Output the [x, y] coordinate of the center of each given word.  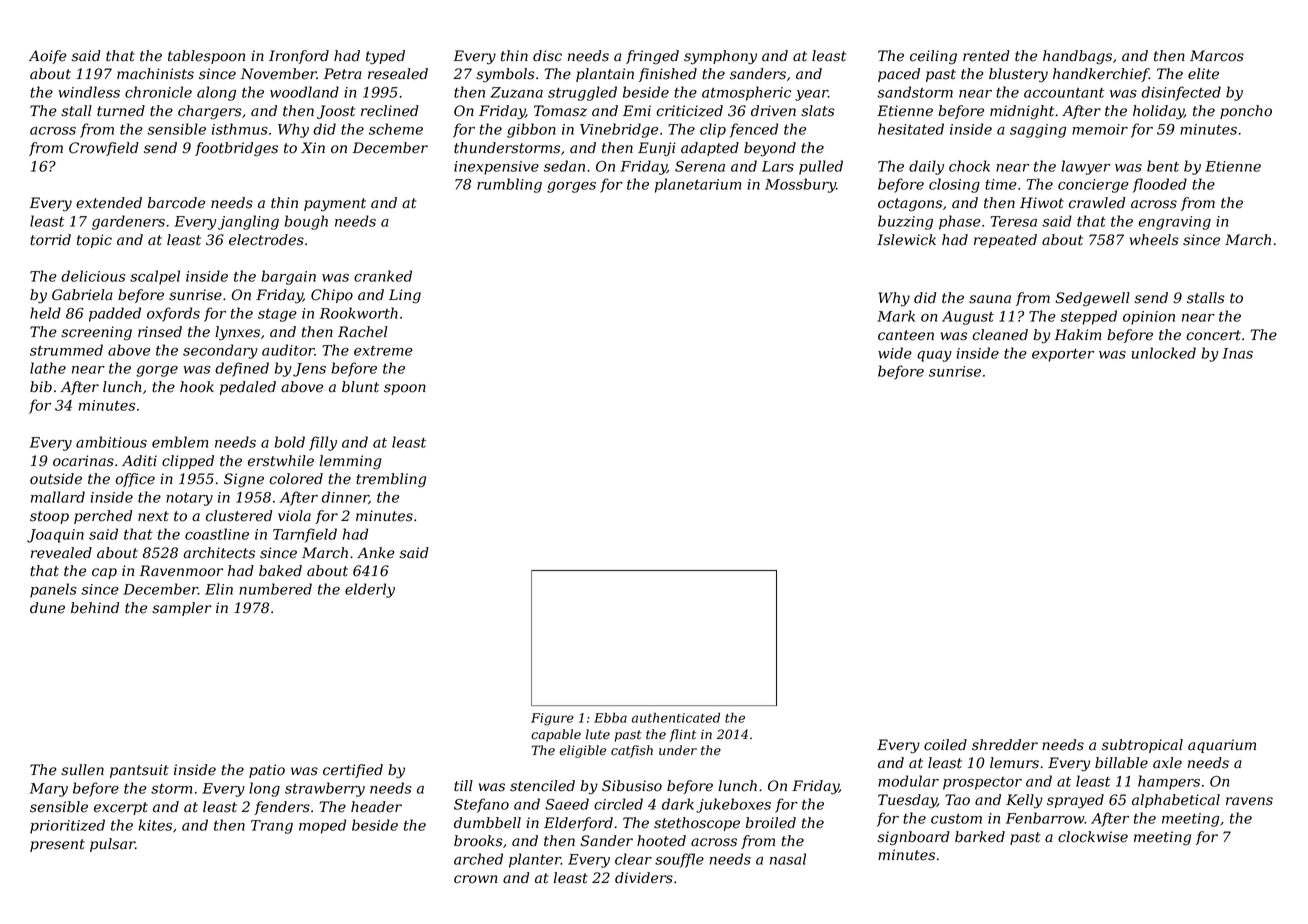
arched [478, 859]
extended [109, 203]
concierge [1093, 186]
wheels [1154, 240]
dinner [345, 497]
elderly [370, 590]
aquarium [1222, 746]
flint [682, 735]
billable [1121, 763]
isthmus [240, 129]
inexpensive [496, 168]
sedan [564, 166]
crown [475, 879]
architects [219, 553]
